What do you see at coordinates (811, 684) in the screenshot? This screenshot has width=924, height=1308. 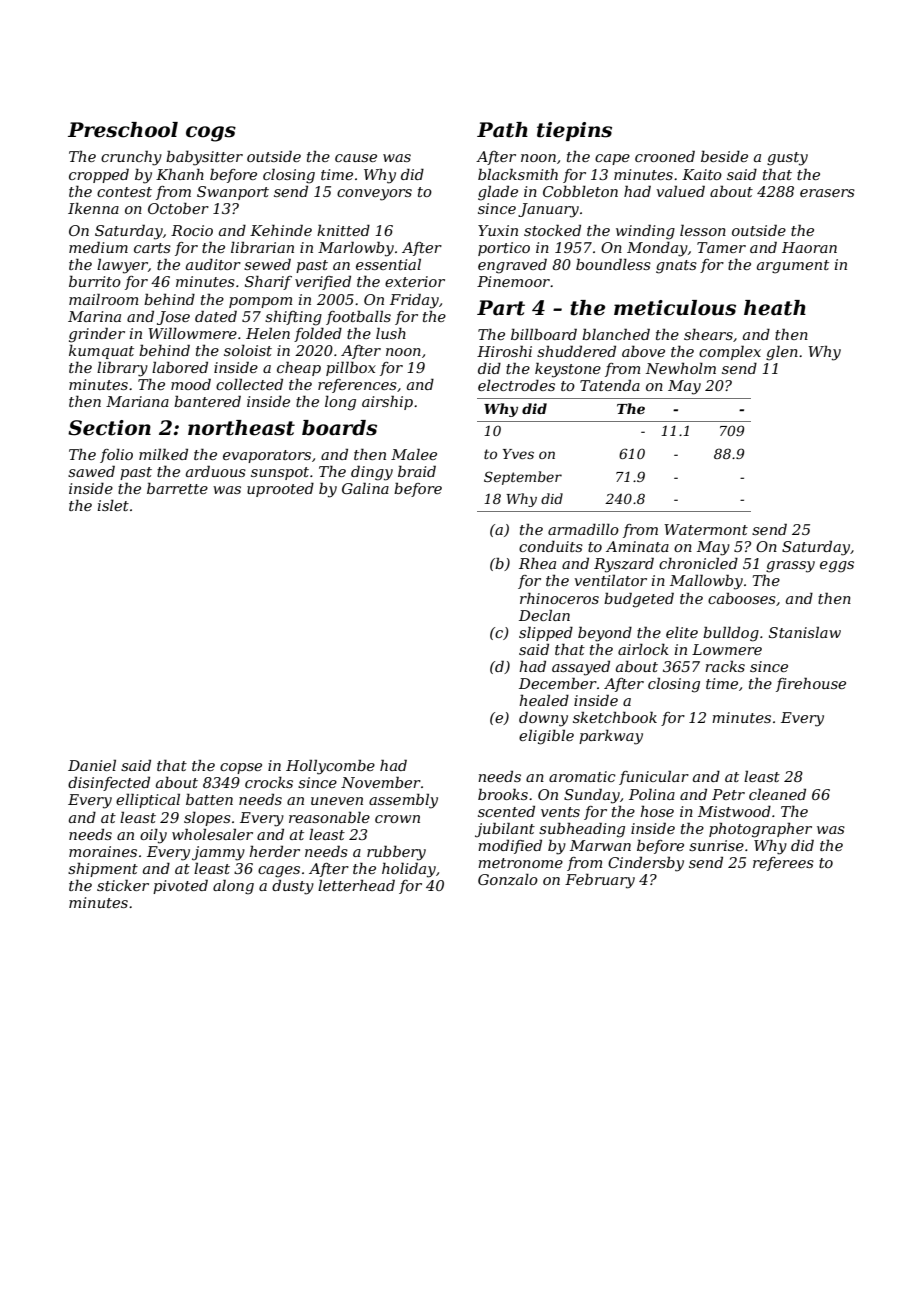 I see `firehouse` at bounding box center [811, 684].
